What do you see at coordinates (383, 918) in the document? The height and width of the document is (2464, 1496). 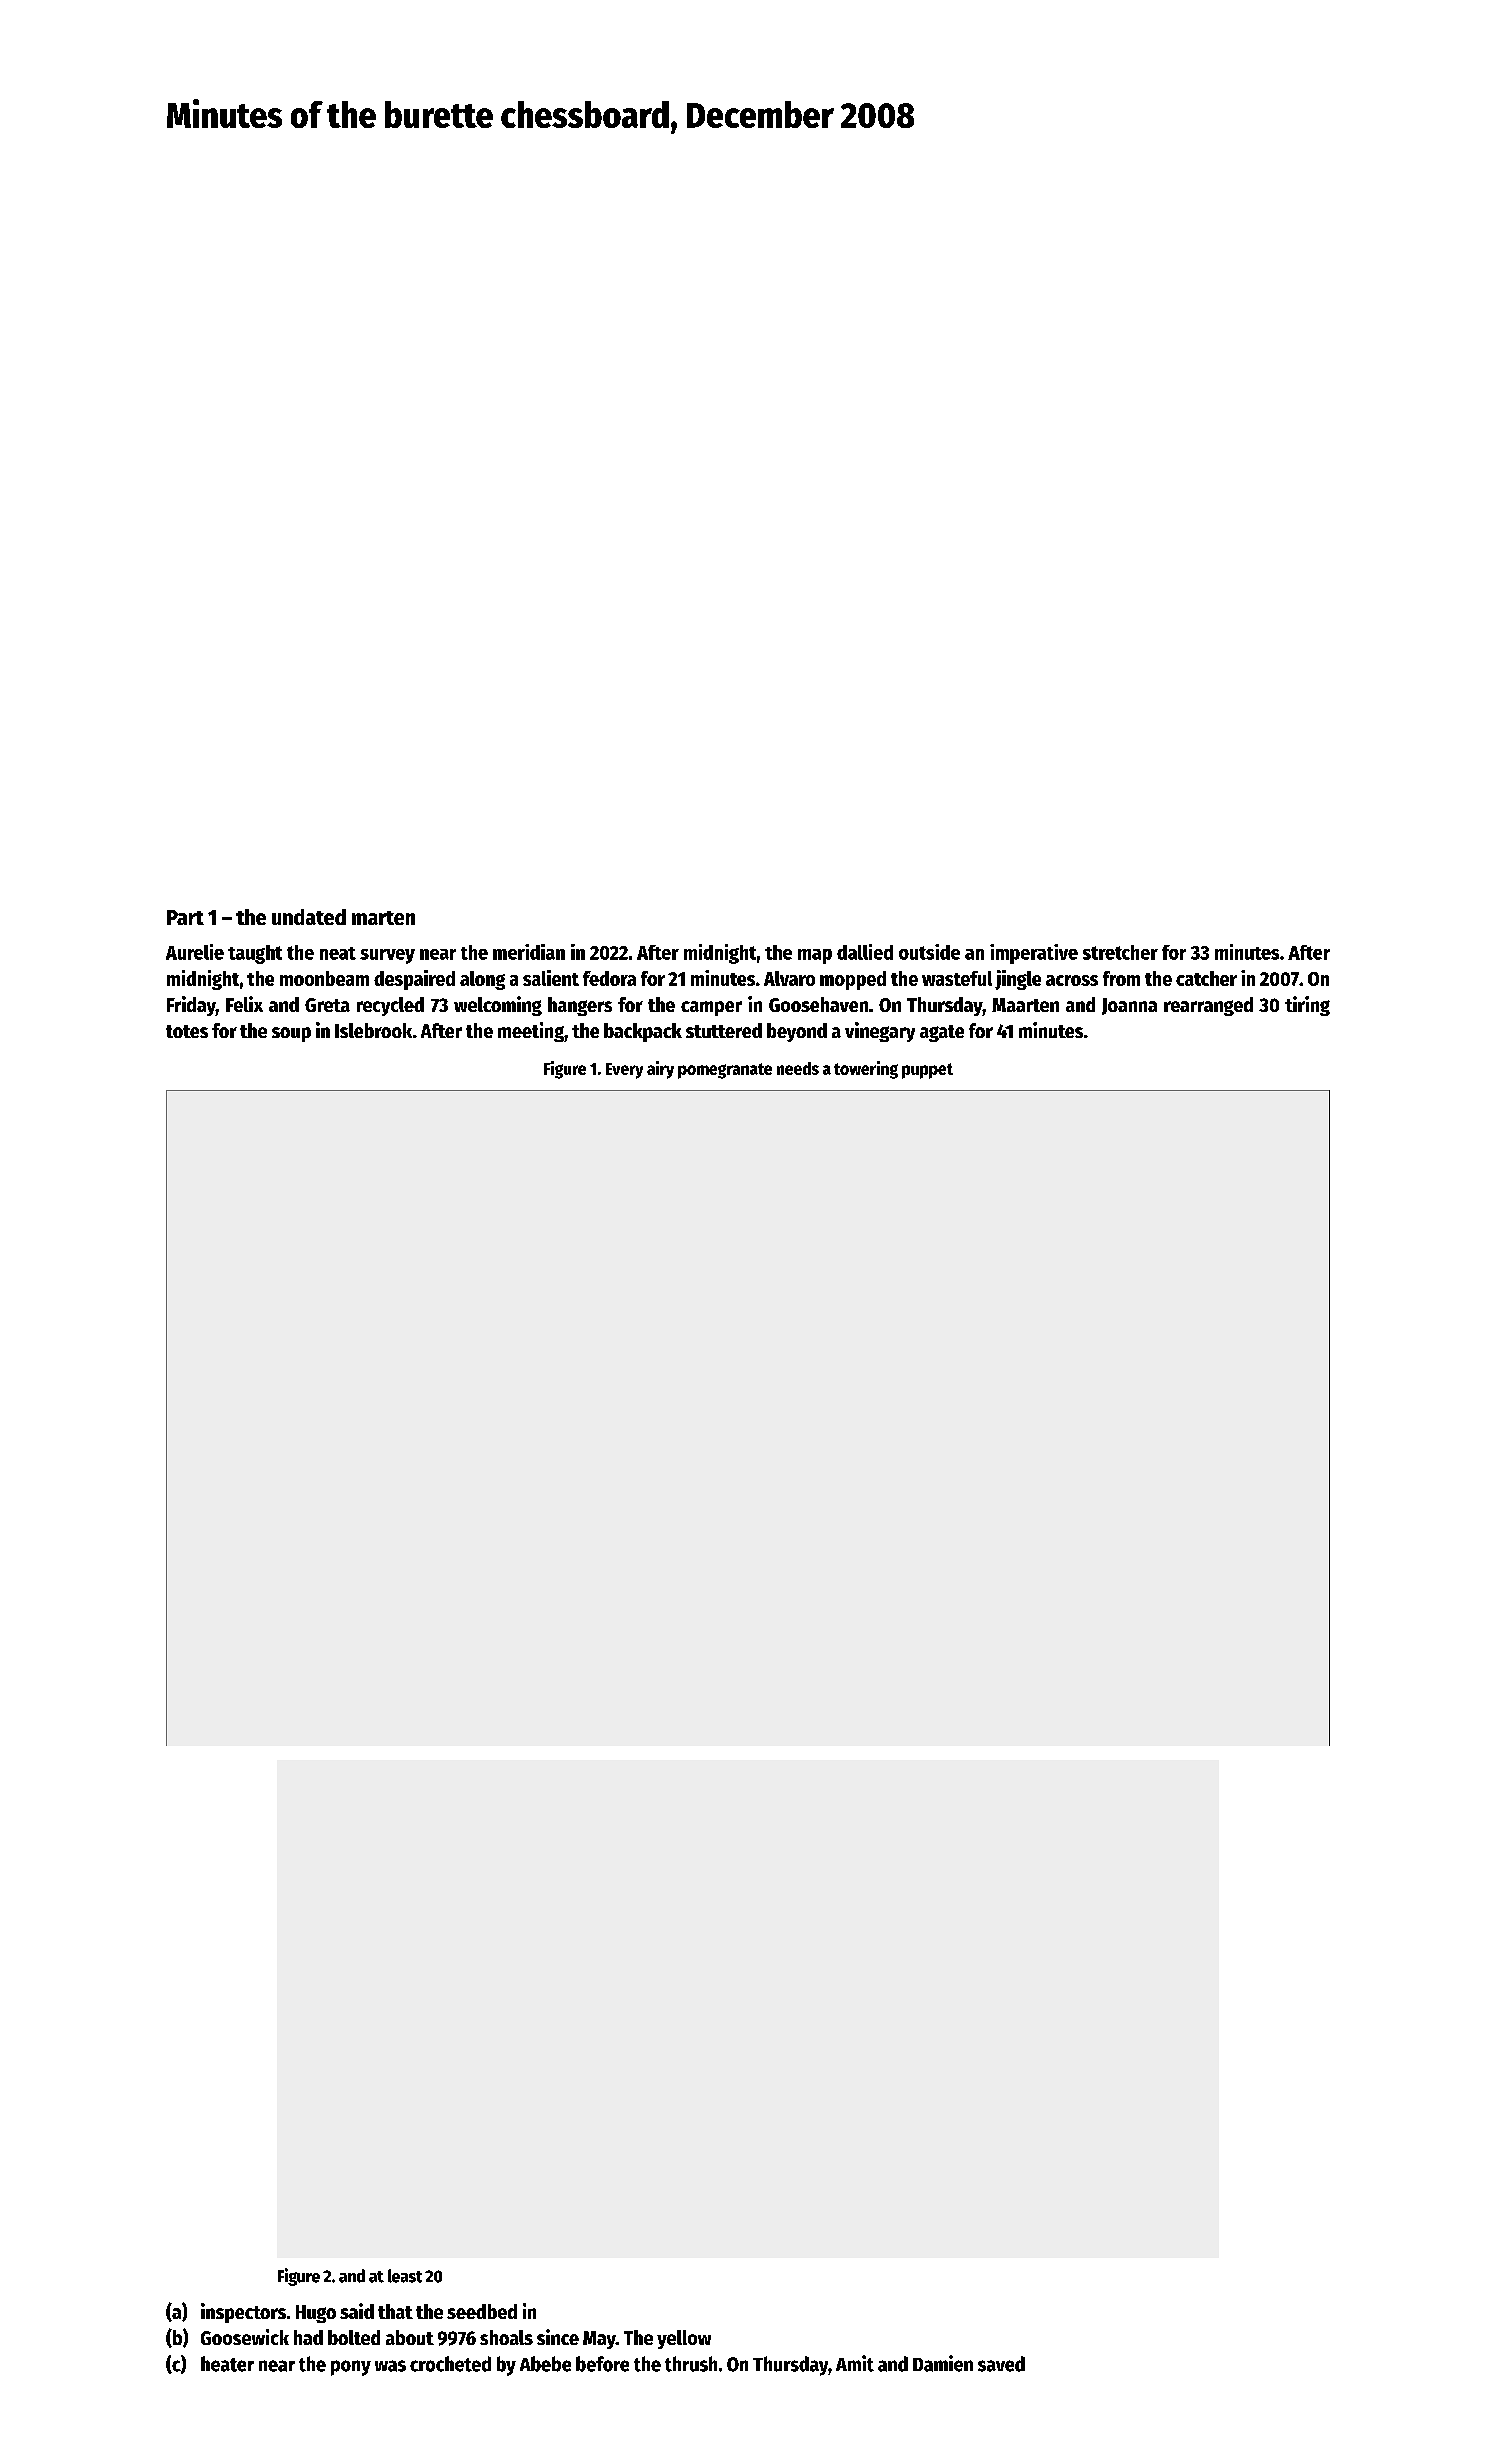 I see `marten` at bounding box center [383, 918].
